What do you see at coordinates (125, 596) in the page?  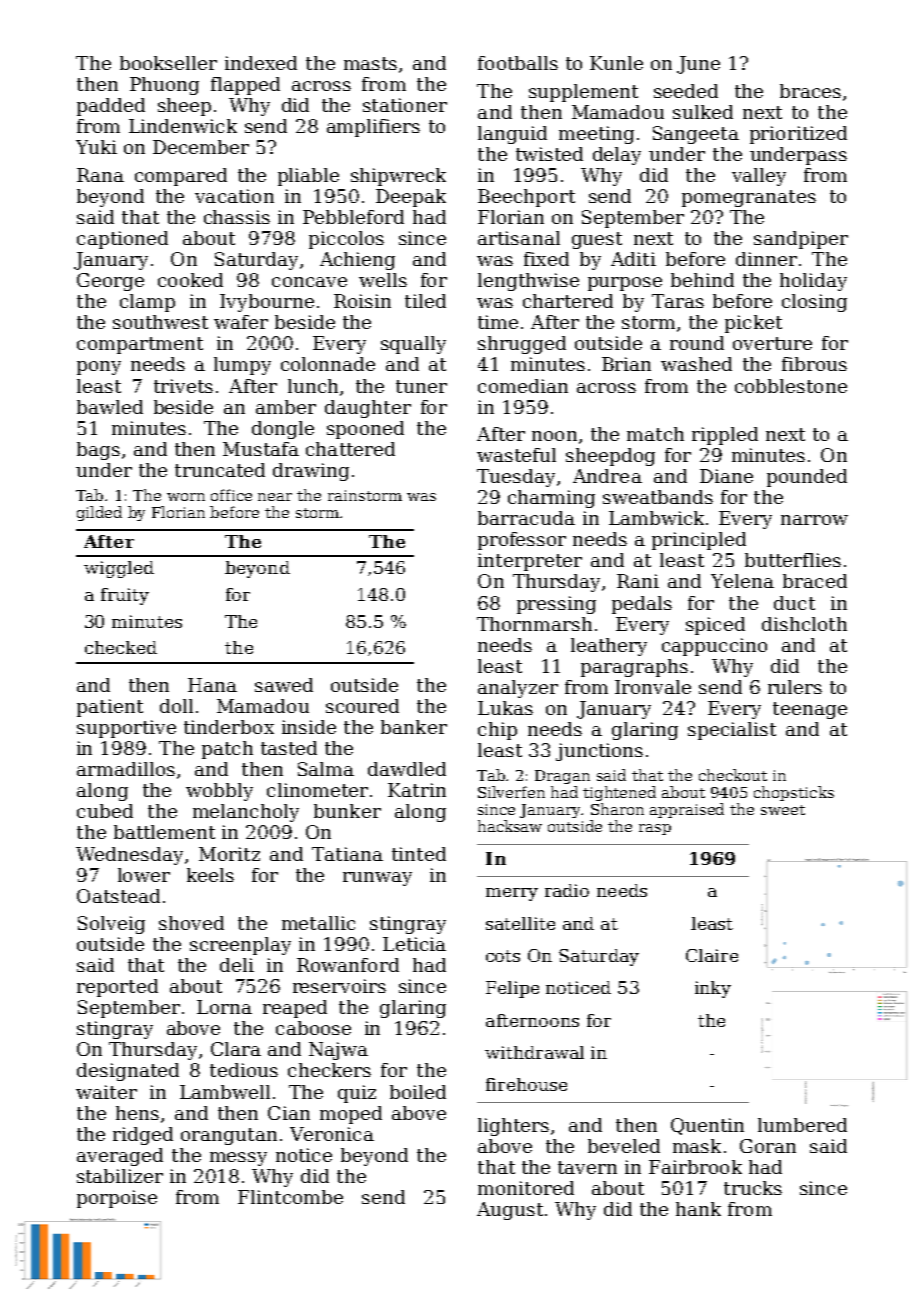 I see `fruity` at bounding box center [125, 596].
